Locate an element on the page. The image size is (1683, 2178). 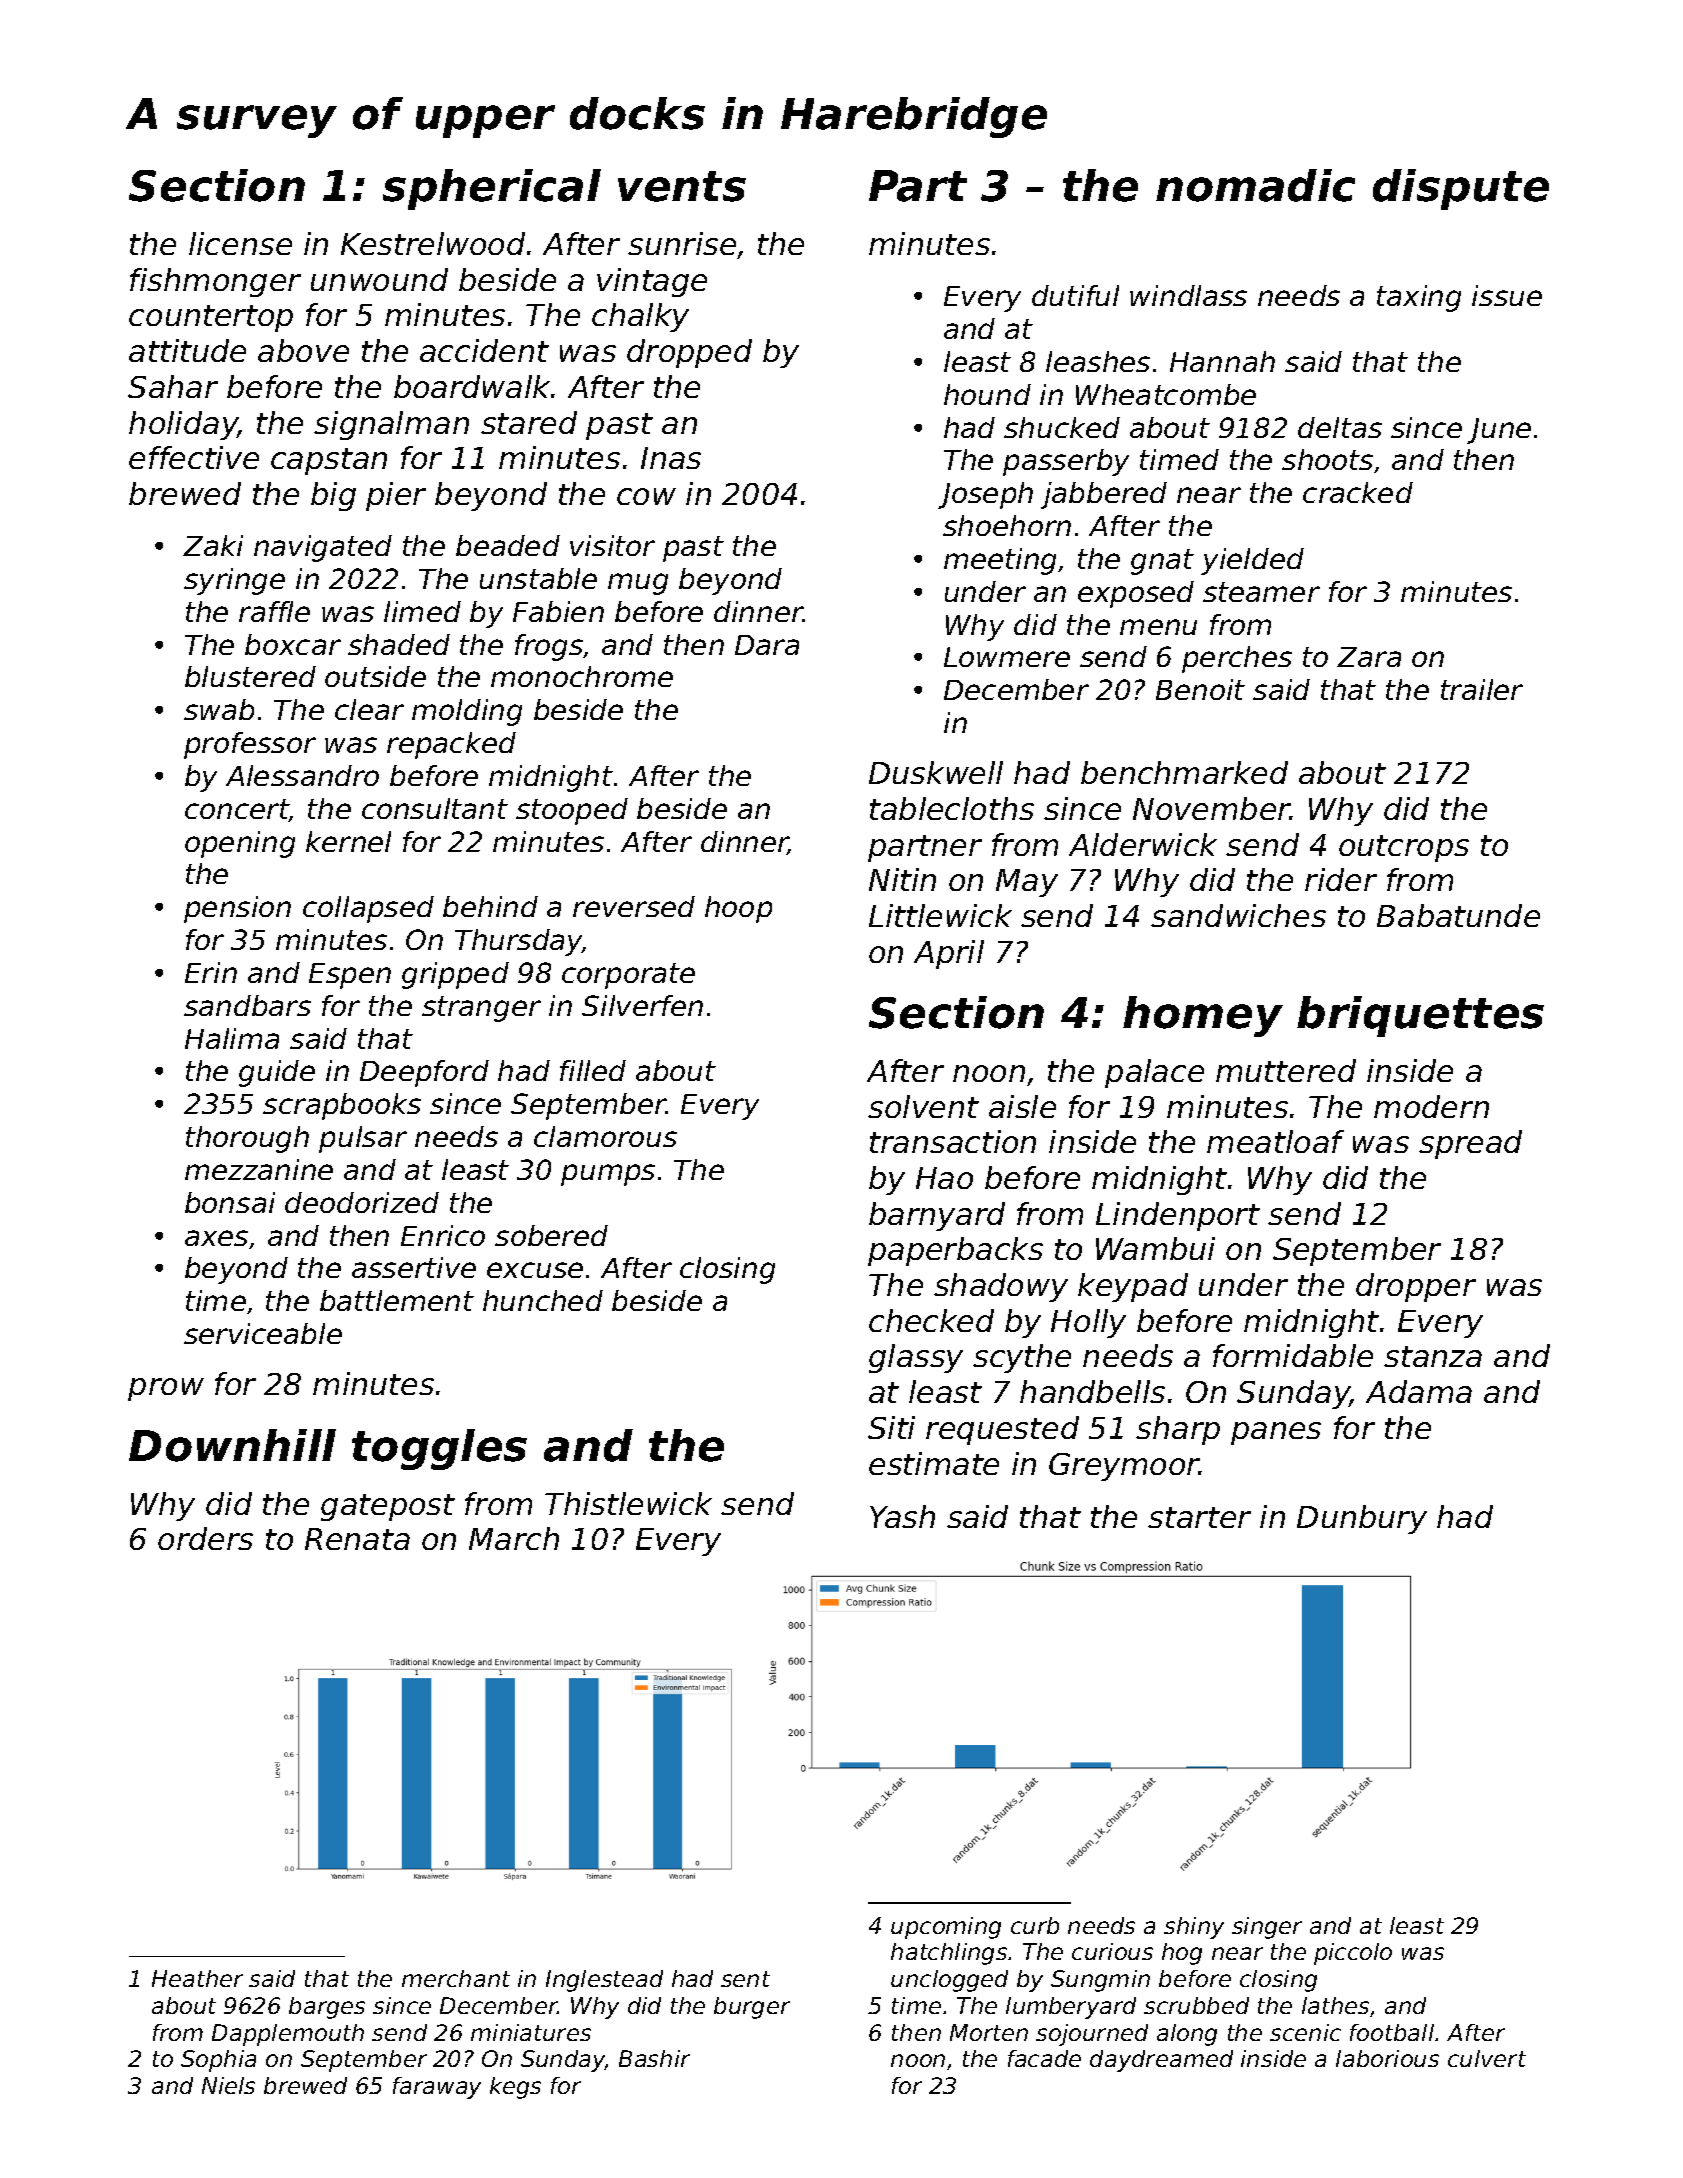
Inas is located at coordinates (671, 458).
